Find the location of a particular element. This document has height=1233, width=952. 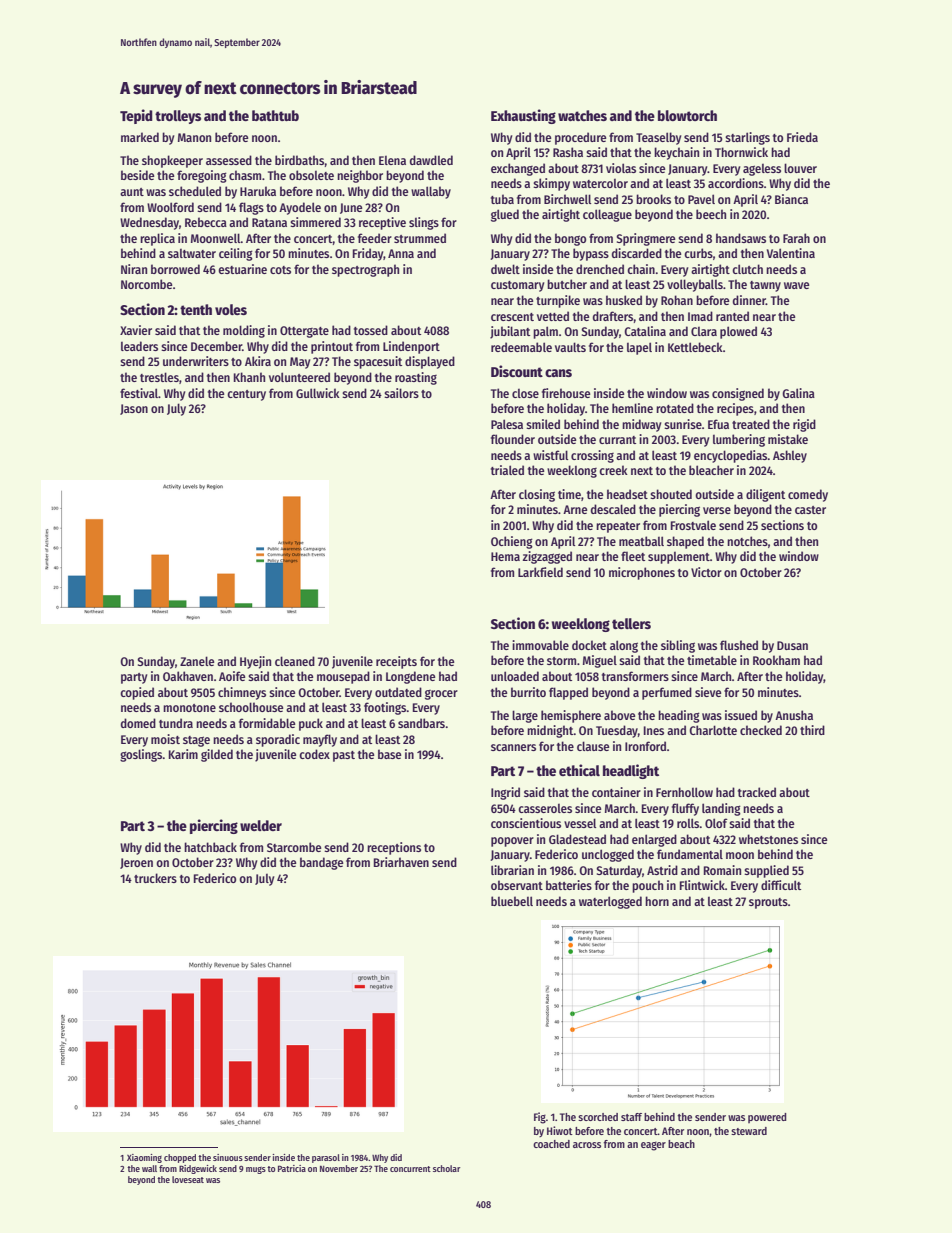

Victor is located at coordinates (706, 572).
